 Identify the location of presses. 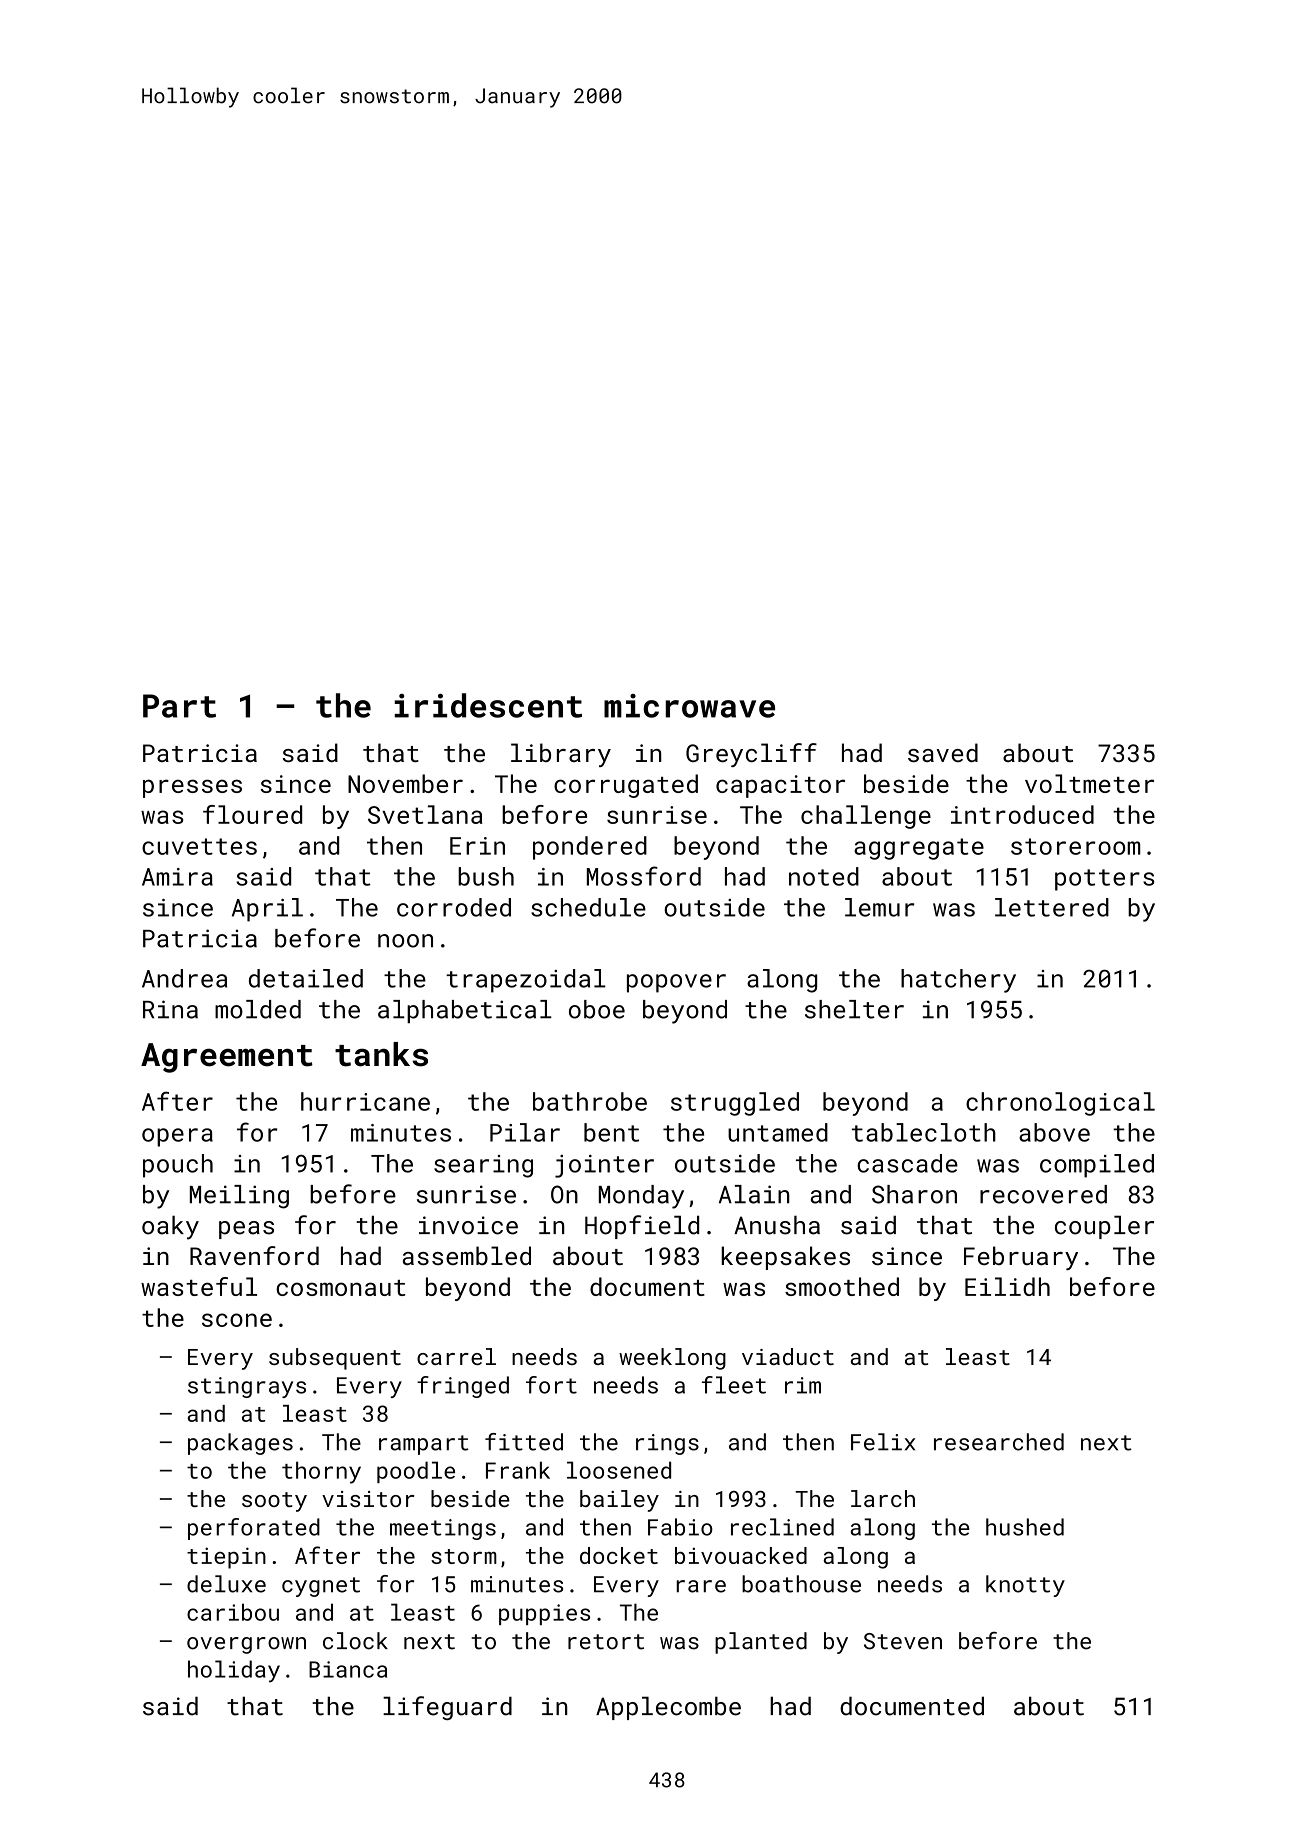
(192, 788).
